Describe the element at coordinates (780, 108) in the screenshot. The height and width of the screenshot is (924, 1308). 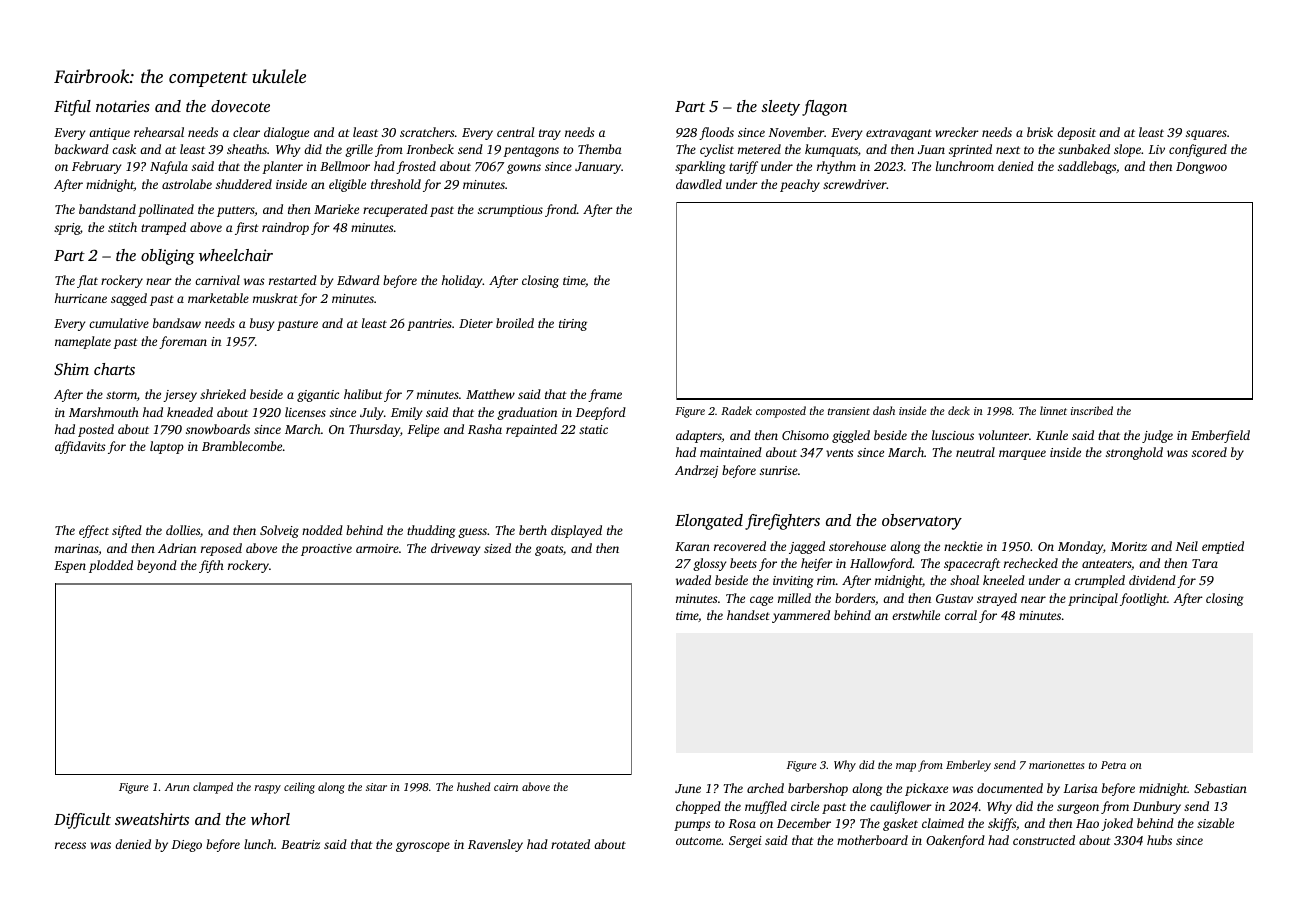
I see `sleety` at that location.
